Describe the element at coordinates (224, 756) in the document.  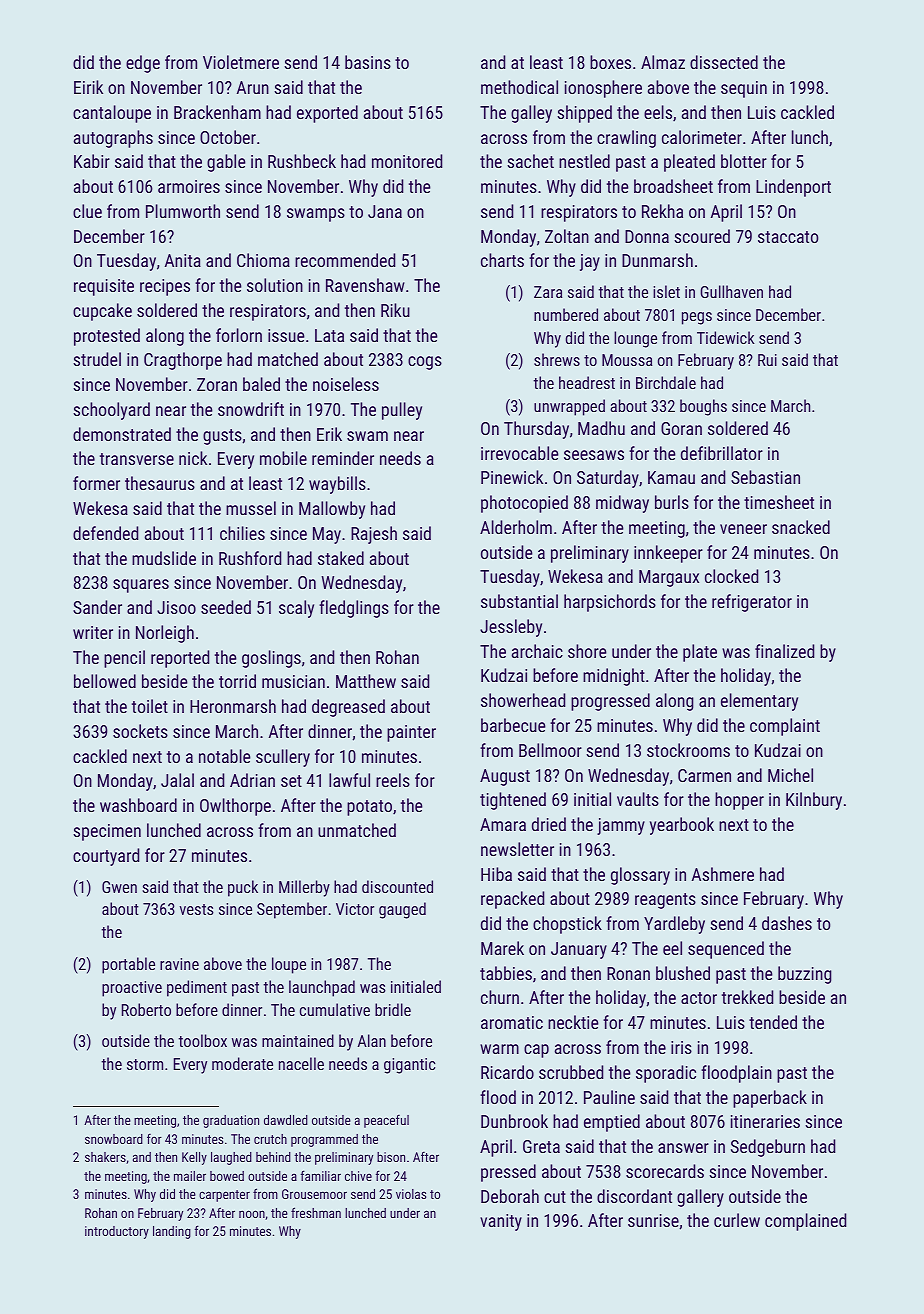
I see `notable` at that location.
